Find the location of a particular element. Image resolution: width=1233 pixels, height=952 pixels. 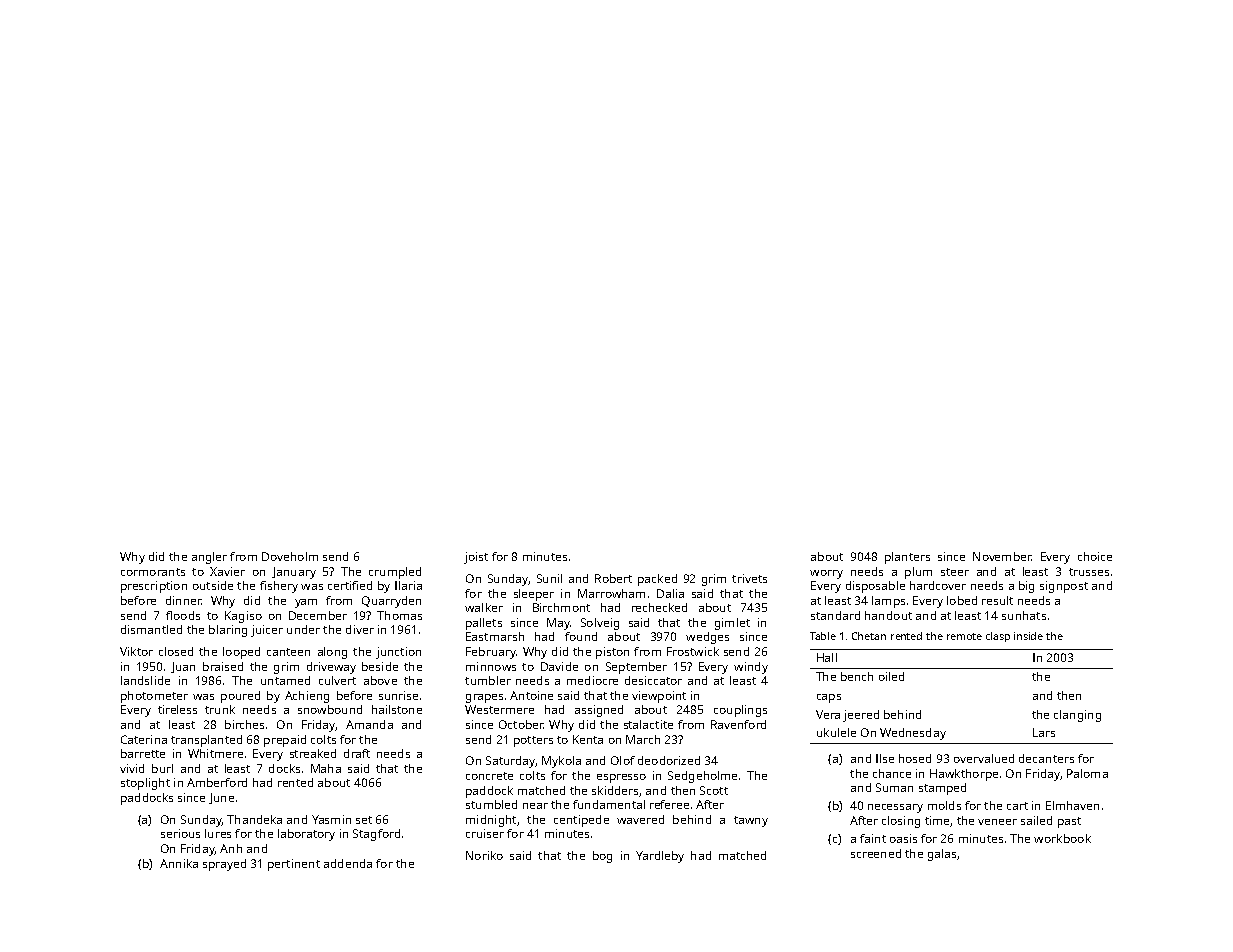

mediocre is located at coordinates (592, 680).
